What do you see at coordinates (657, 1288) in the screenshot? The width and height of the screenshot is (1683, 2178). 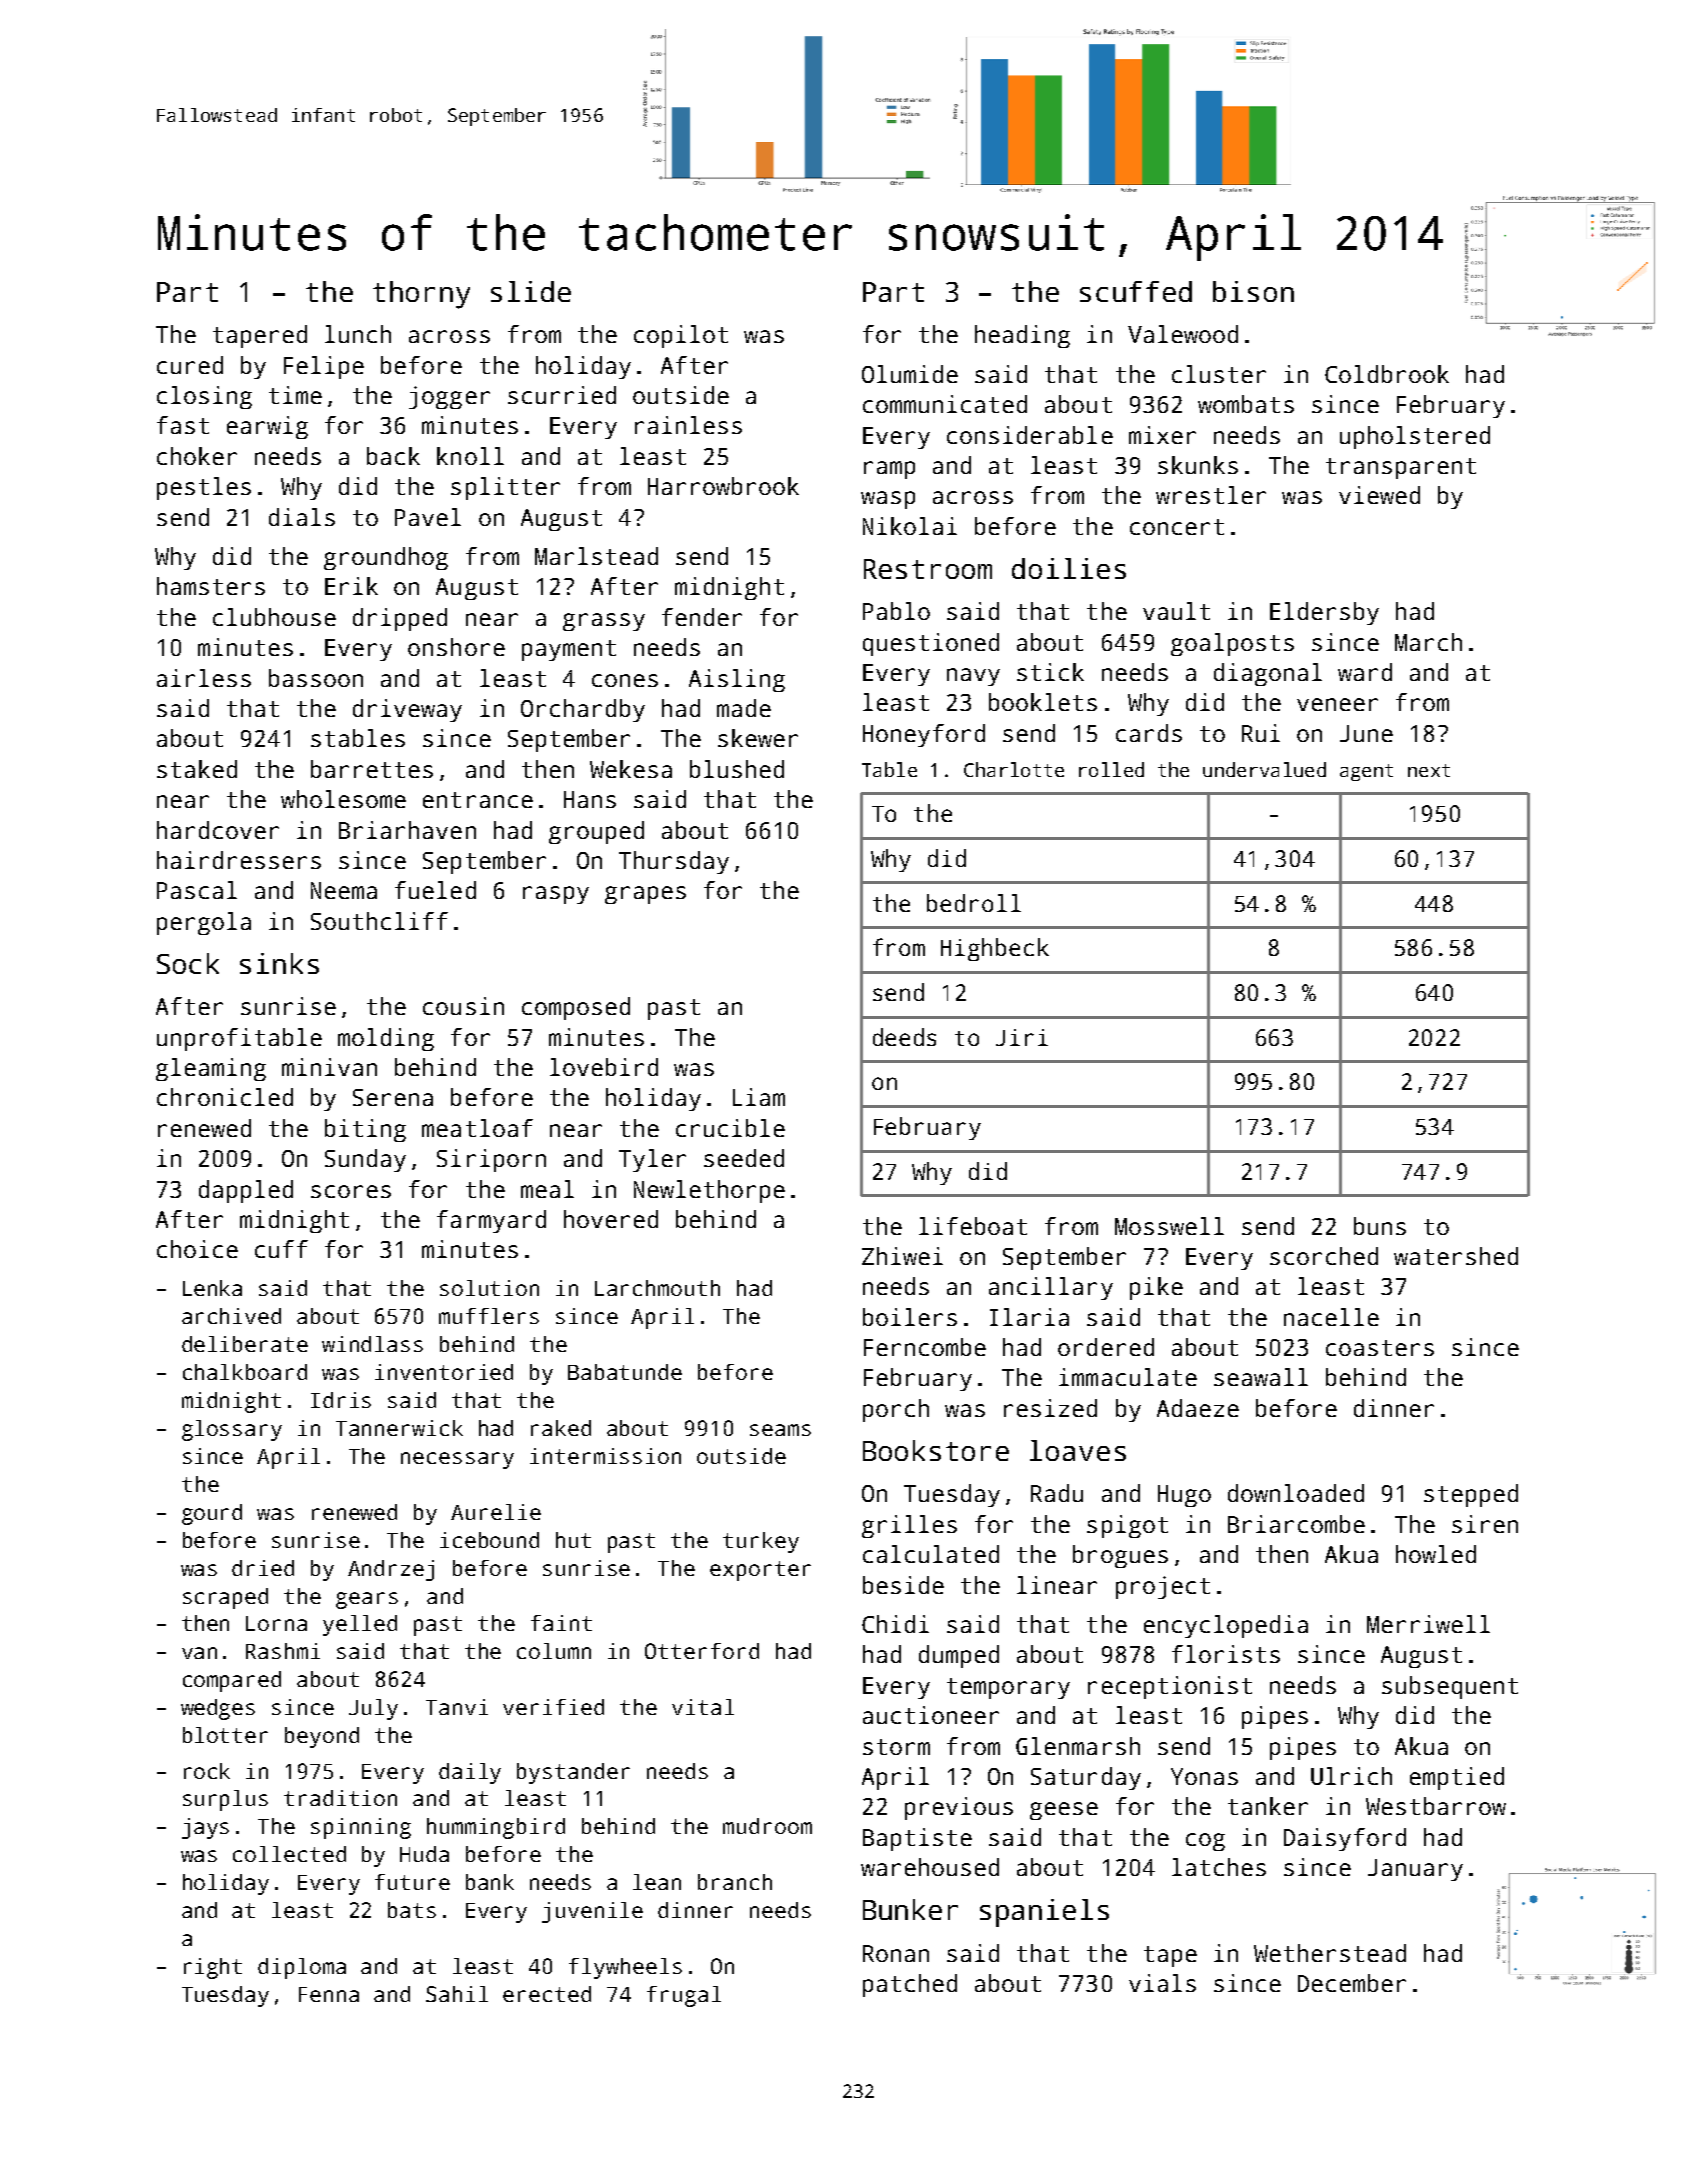 I see `Larchmouth` at bounding box center [657, 1288].
